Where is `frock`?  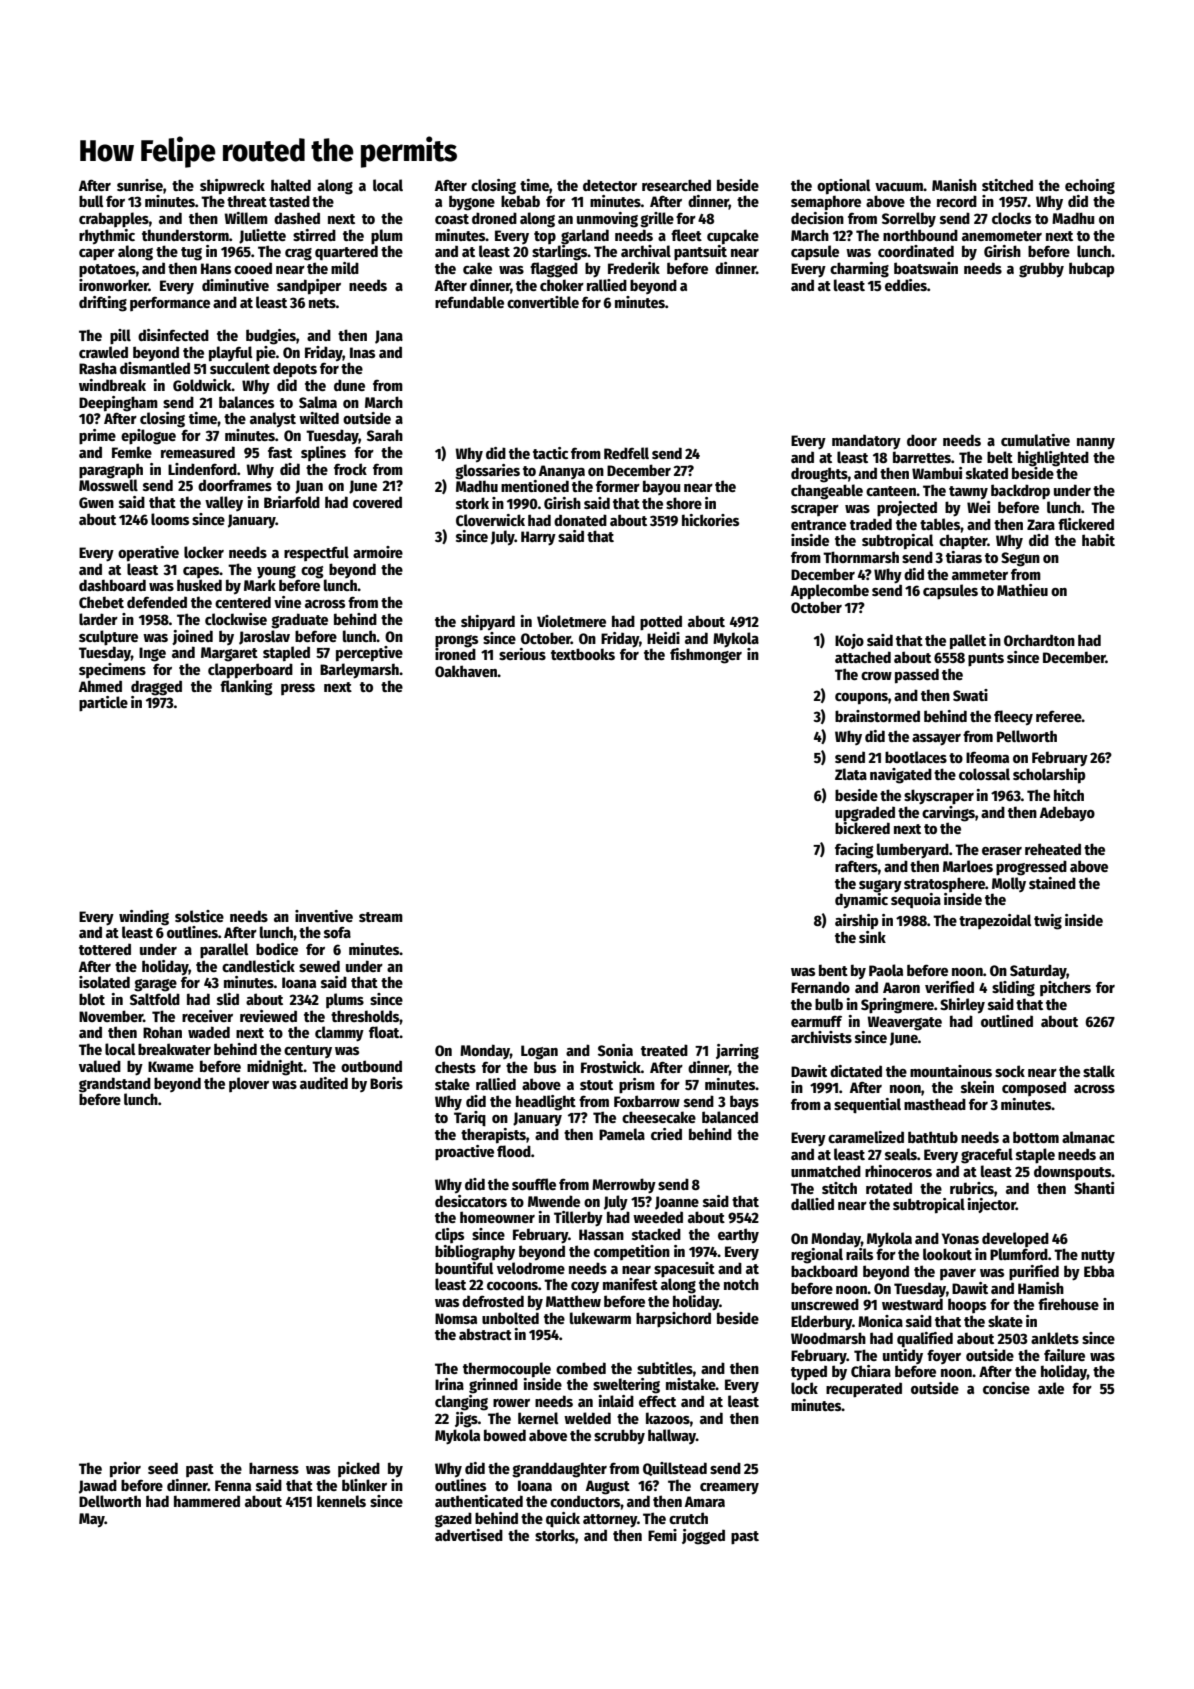
frock is located at coordinates (350, 469).
